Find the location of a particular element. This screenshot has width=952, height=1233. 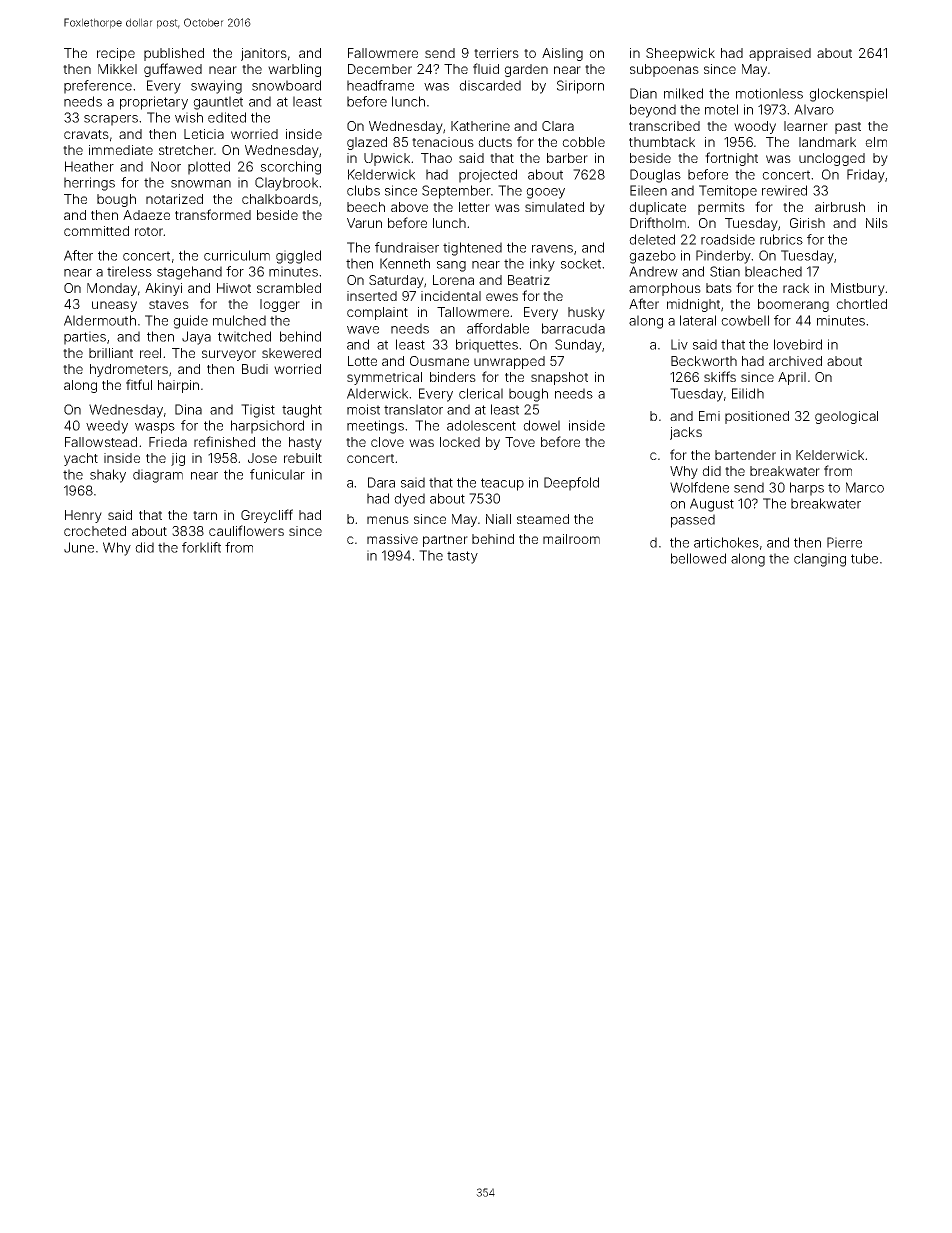

uneasy is located at coordinates (114, 306).
